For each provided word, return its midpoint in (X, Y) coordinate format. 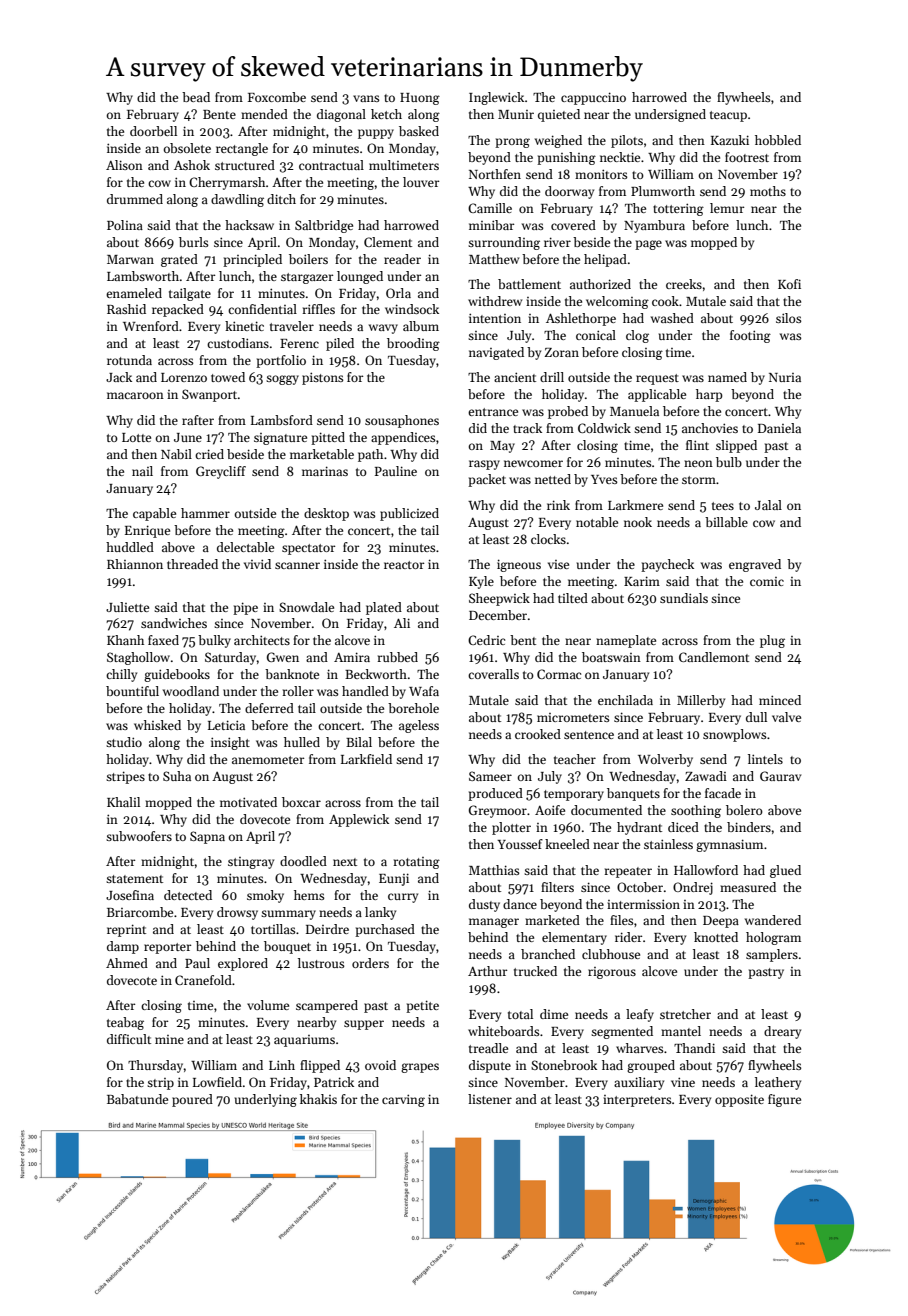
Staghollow (138, 658)
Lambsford (282, 420)
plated (384, 608)
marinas (325, 471)
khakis (318, 1099)
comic (767, 581)
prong (512, 143)
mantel (681, 1031)
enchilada (625, 700)
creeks (684, 284)
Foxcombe (277, 97)
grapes (420, 1068)
